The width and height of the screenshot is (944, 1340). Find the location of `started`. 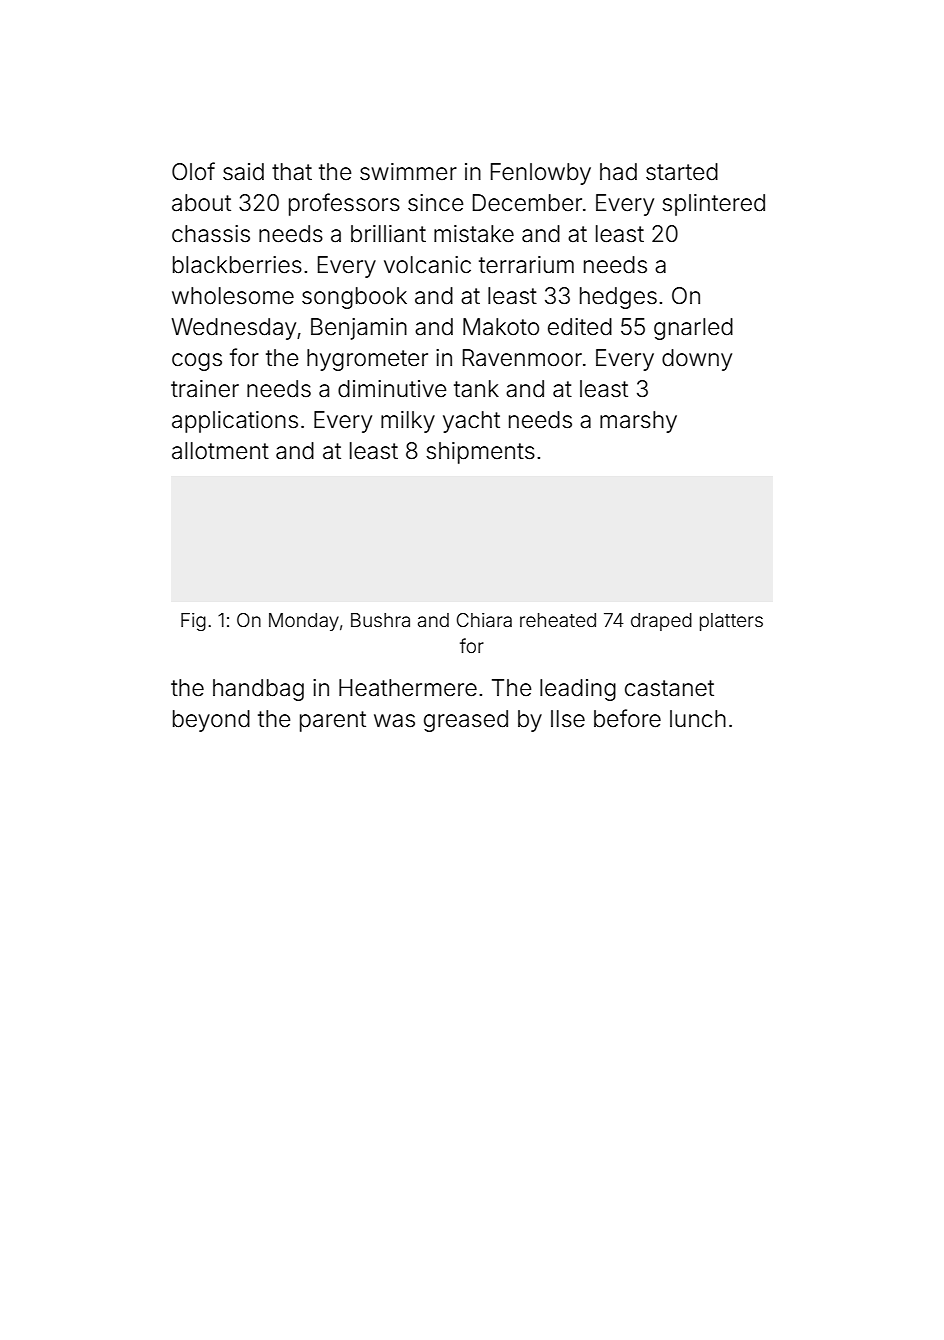

started is located at coordinates (682, 172).
